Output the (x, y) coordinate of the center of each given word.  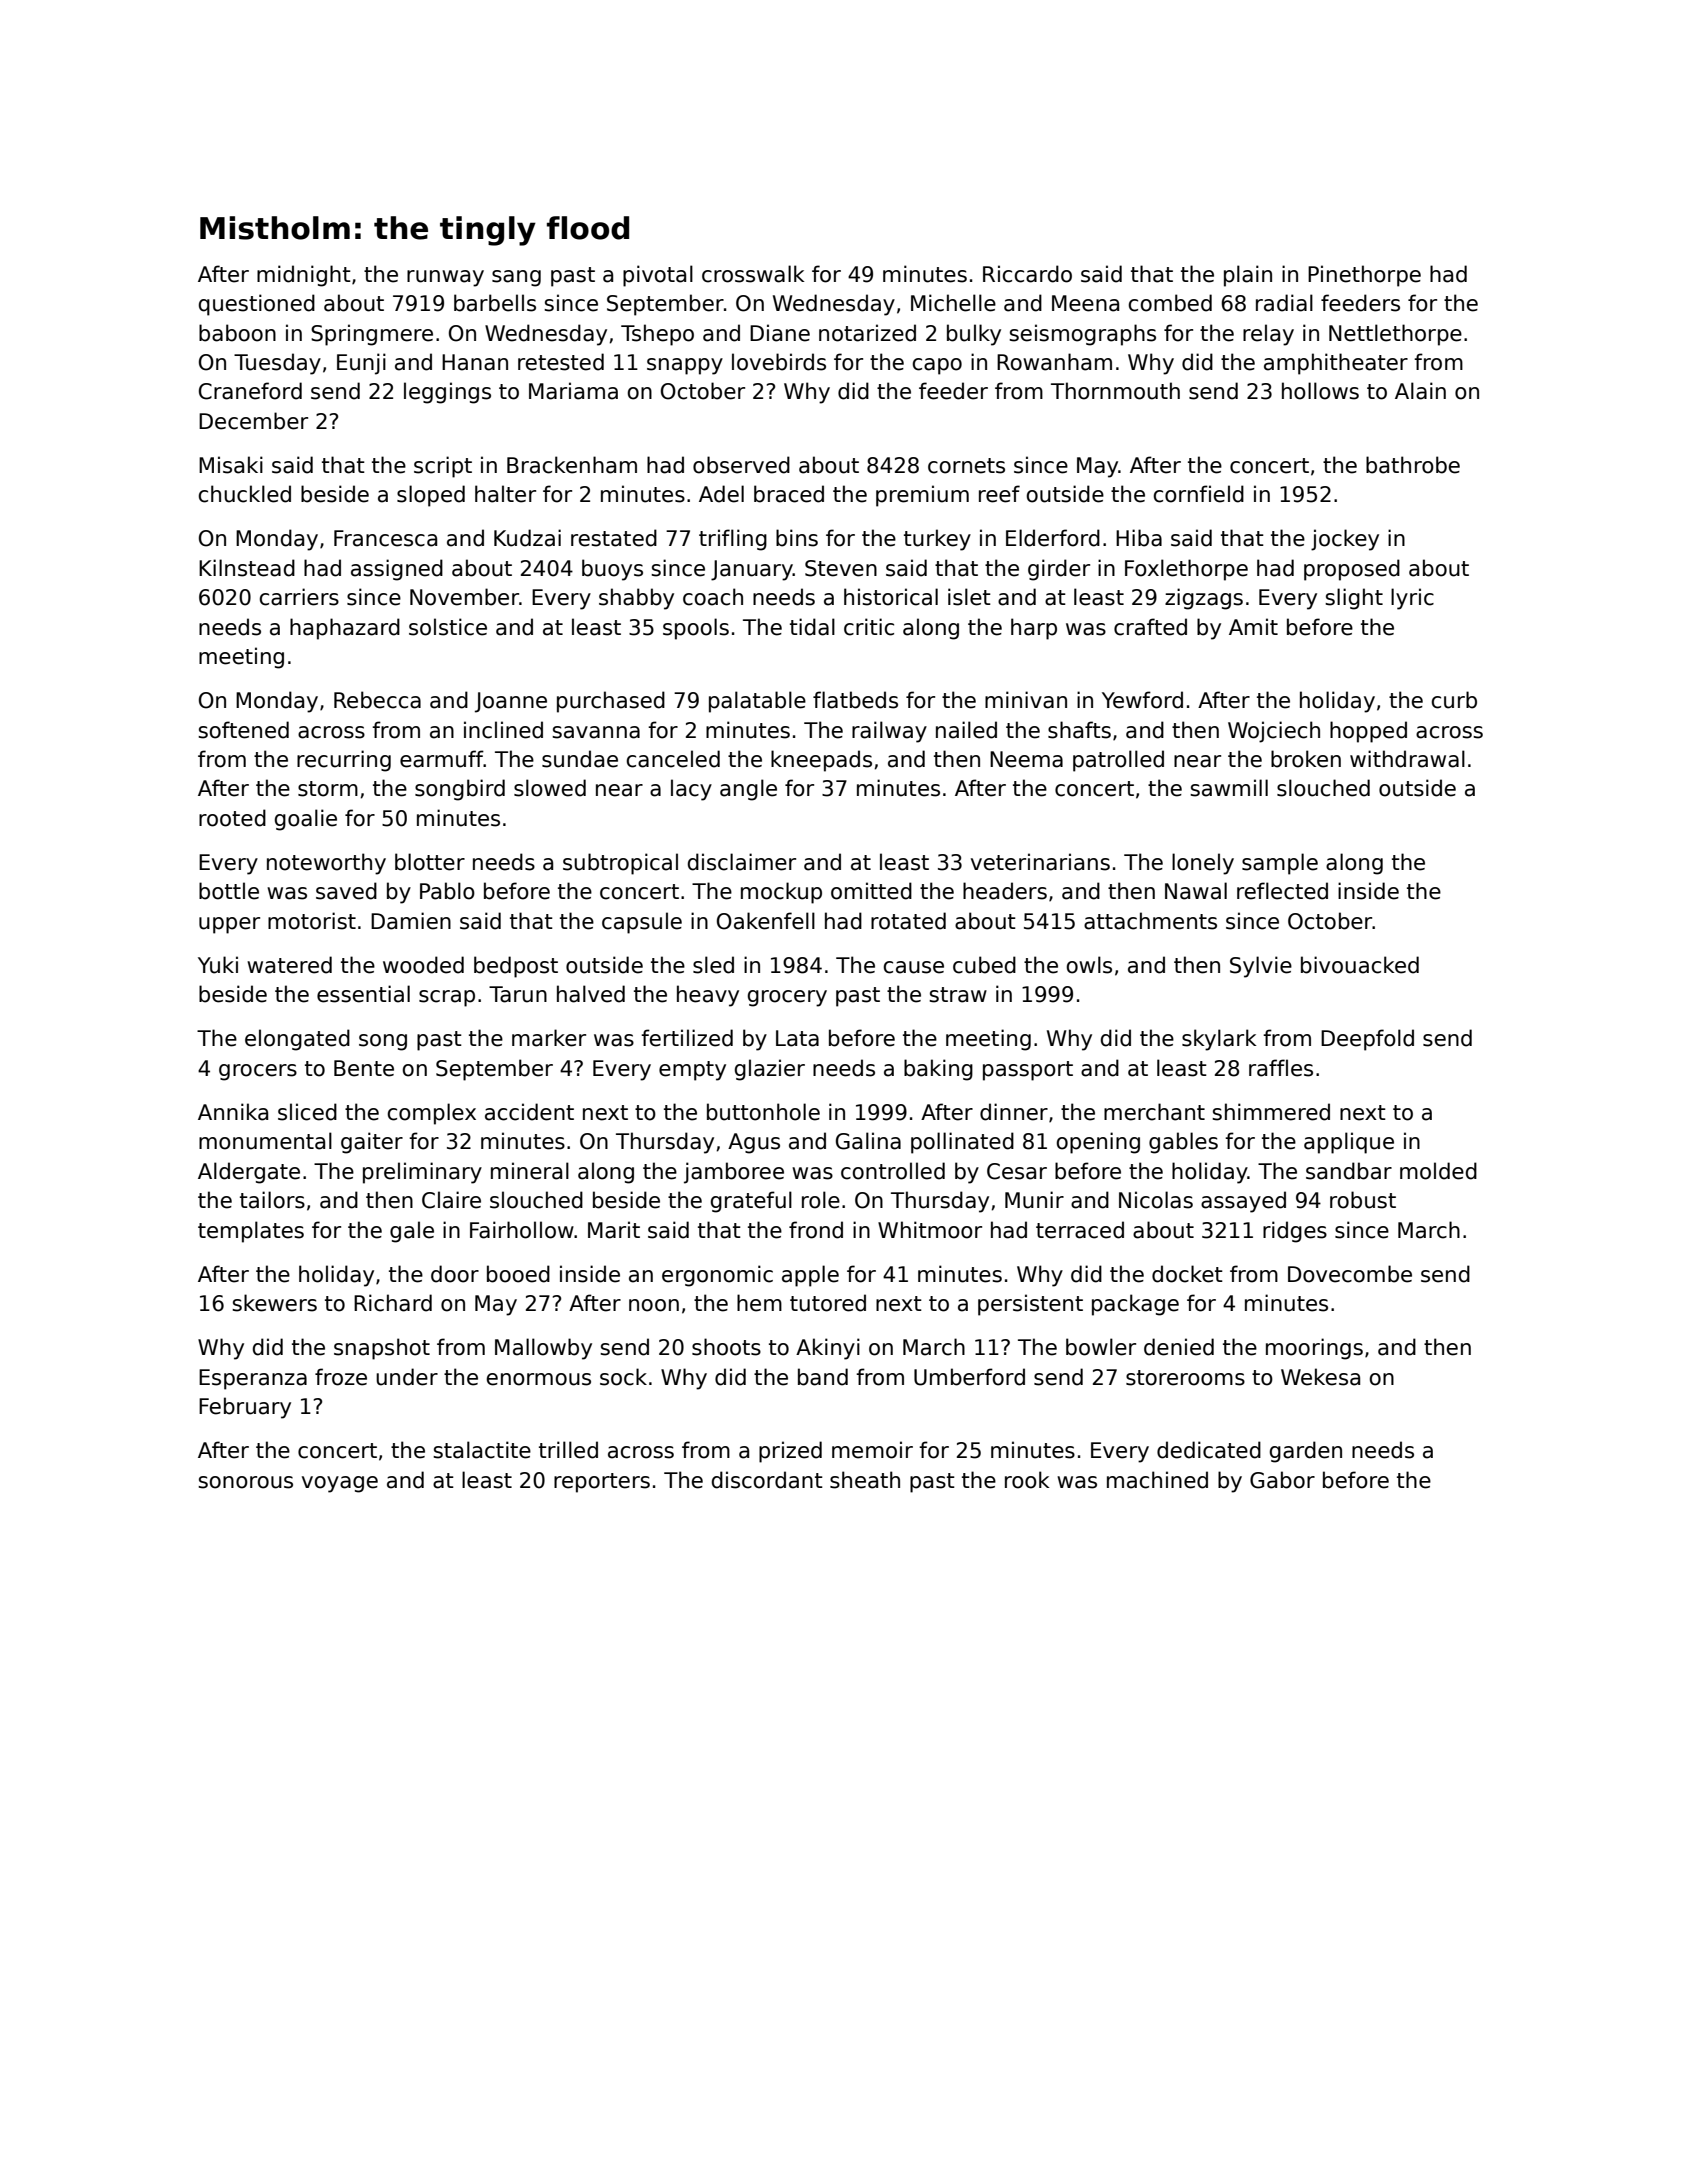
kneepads (821, 761)
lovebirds (779, 362)
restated (614, 538)
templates (251, 1232)
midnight (304, 276)
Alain (1420, 391)
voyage (340, 1484)
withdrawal (1407, 759)
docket (1187, 1274)
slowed (550, 788)
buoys (612, 570)
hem (759, 1303)
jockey (1345, 540)
